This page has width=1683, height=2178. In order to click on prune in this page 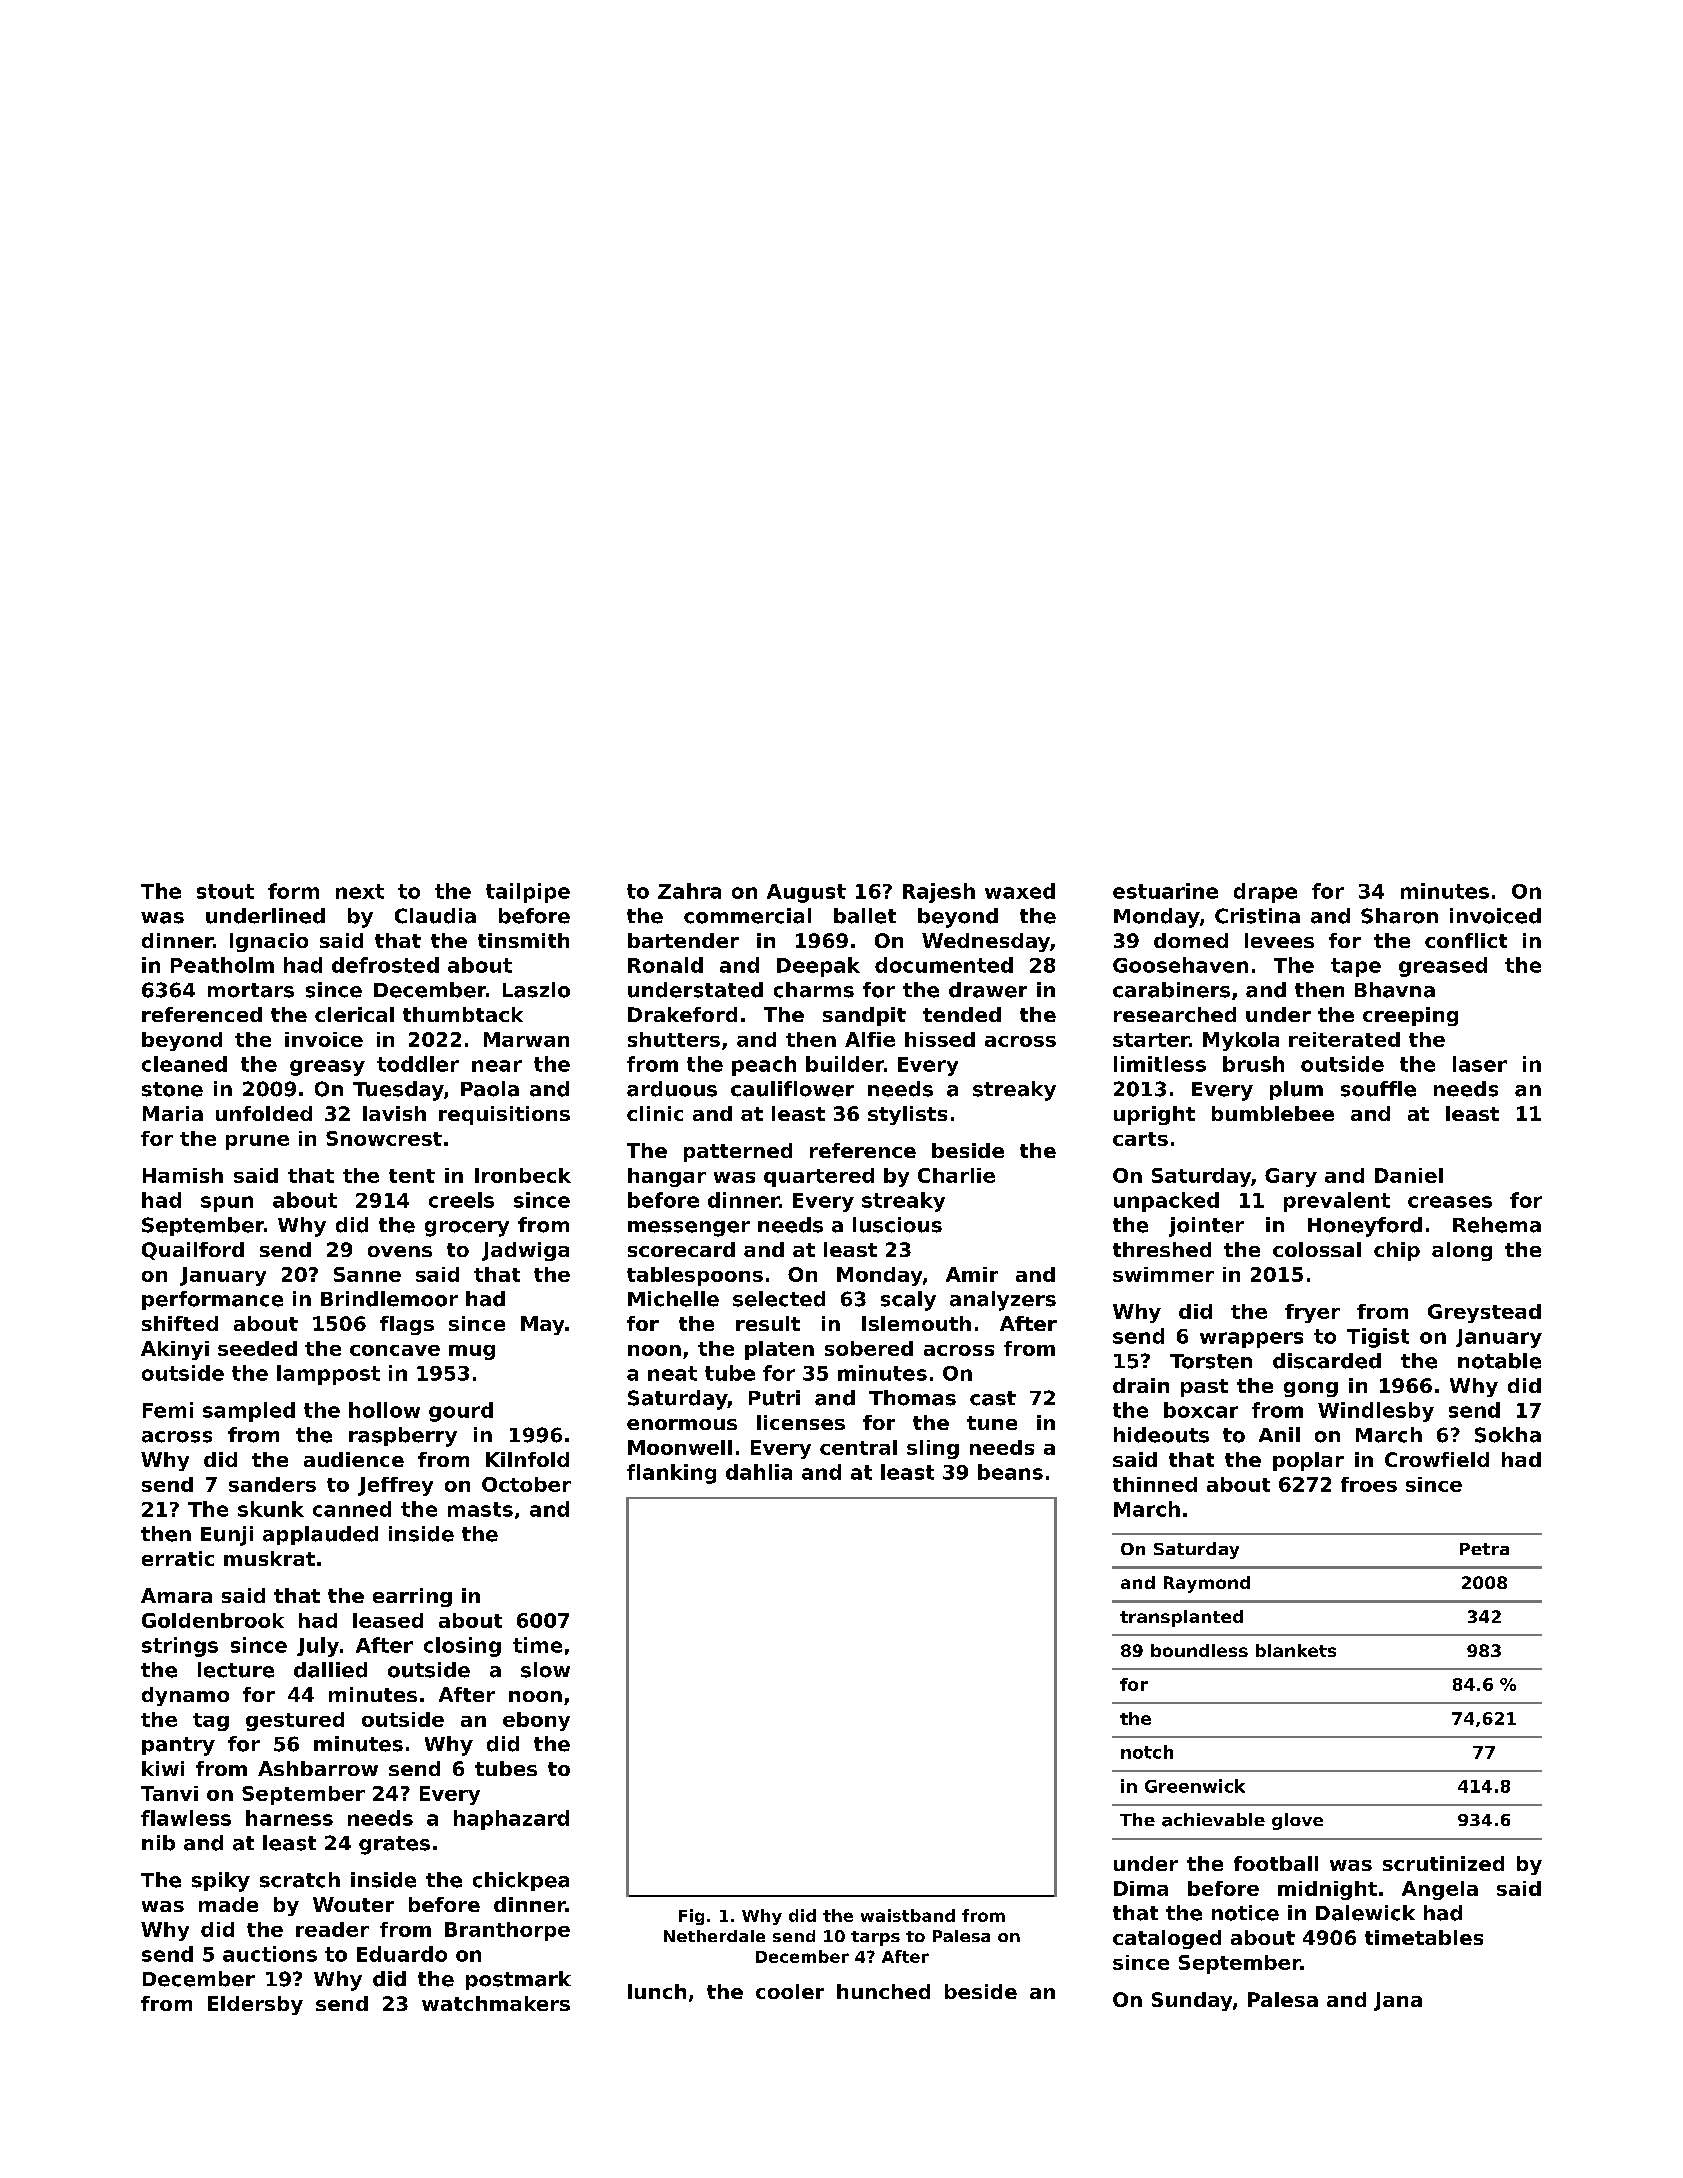, I will do `click(257, 1142)`.
